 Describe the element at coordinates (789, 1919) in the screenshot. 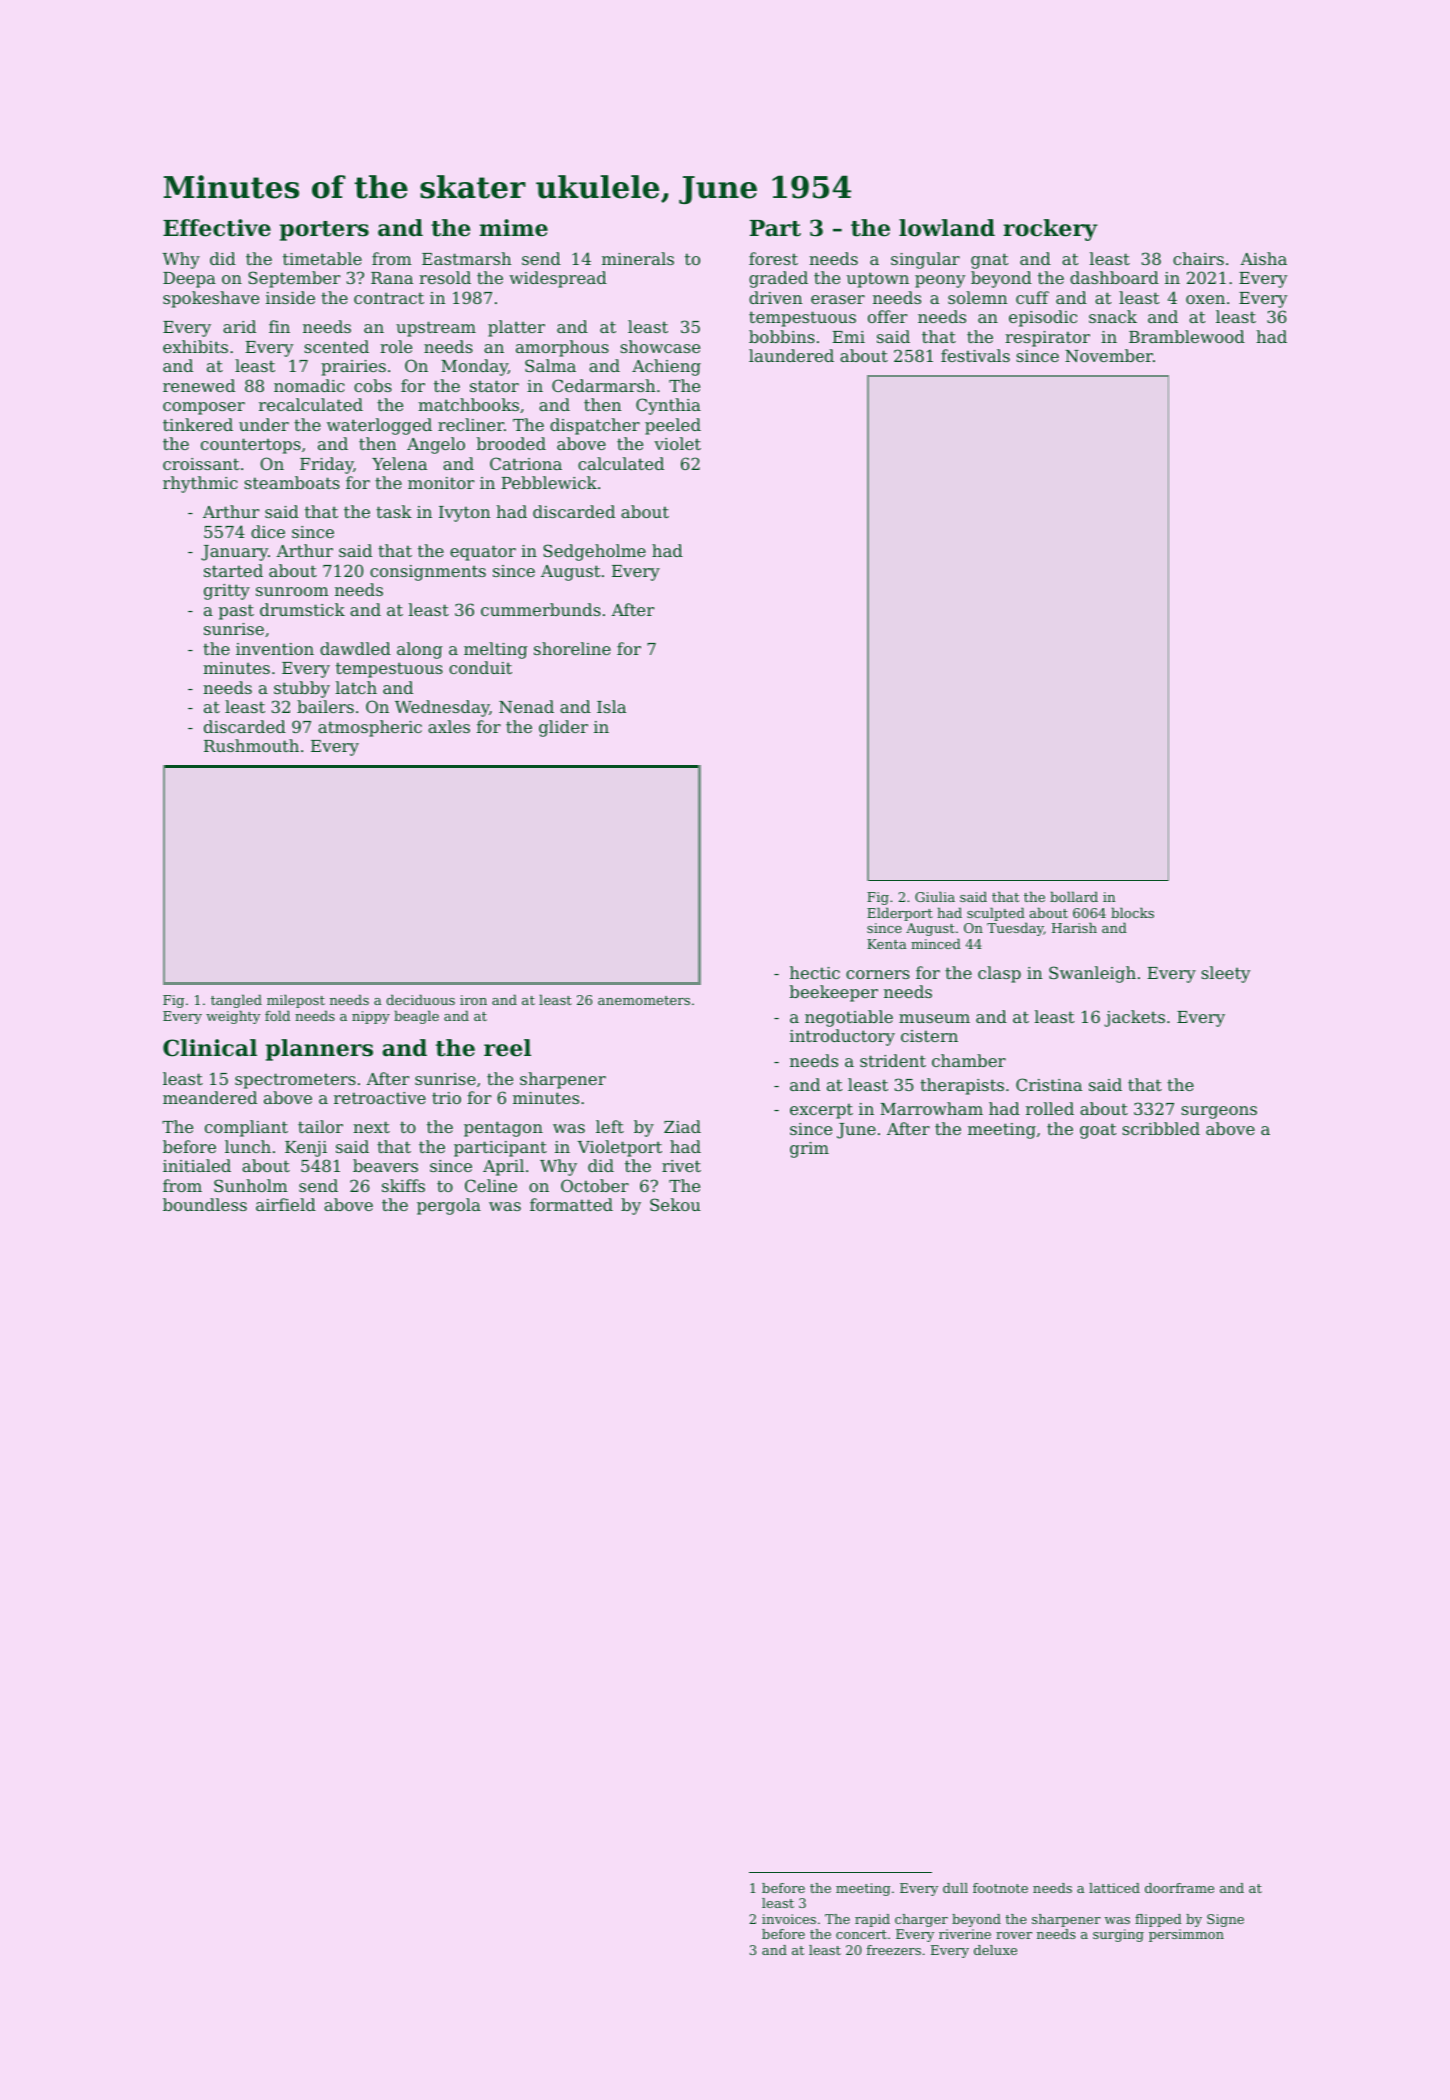

I see `invoices` at that location.
